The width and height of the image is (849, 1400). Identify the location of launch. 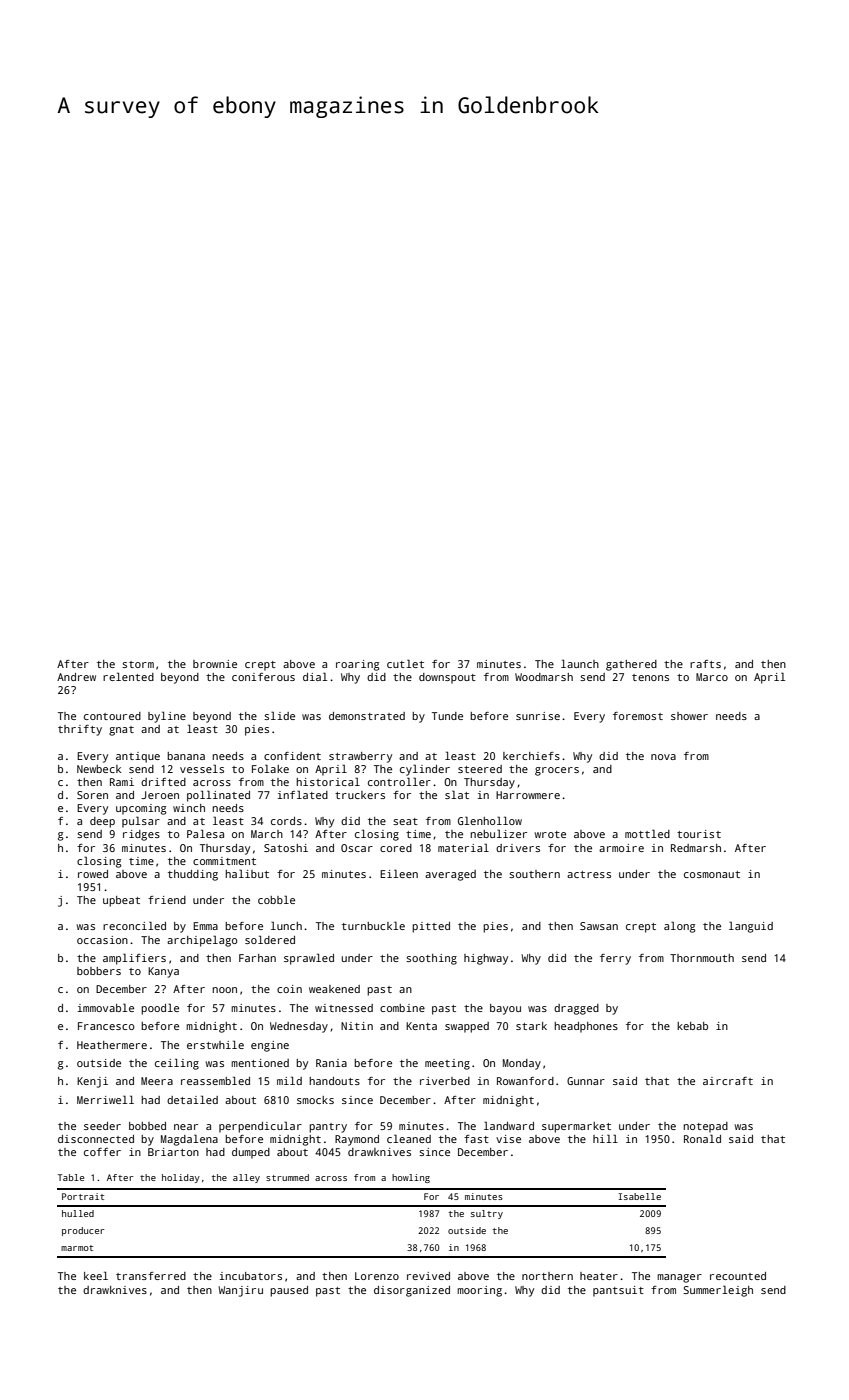
(580, 663).
